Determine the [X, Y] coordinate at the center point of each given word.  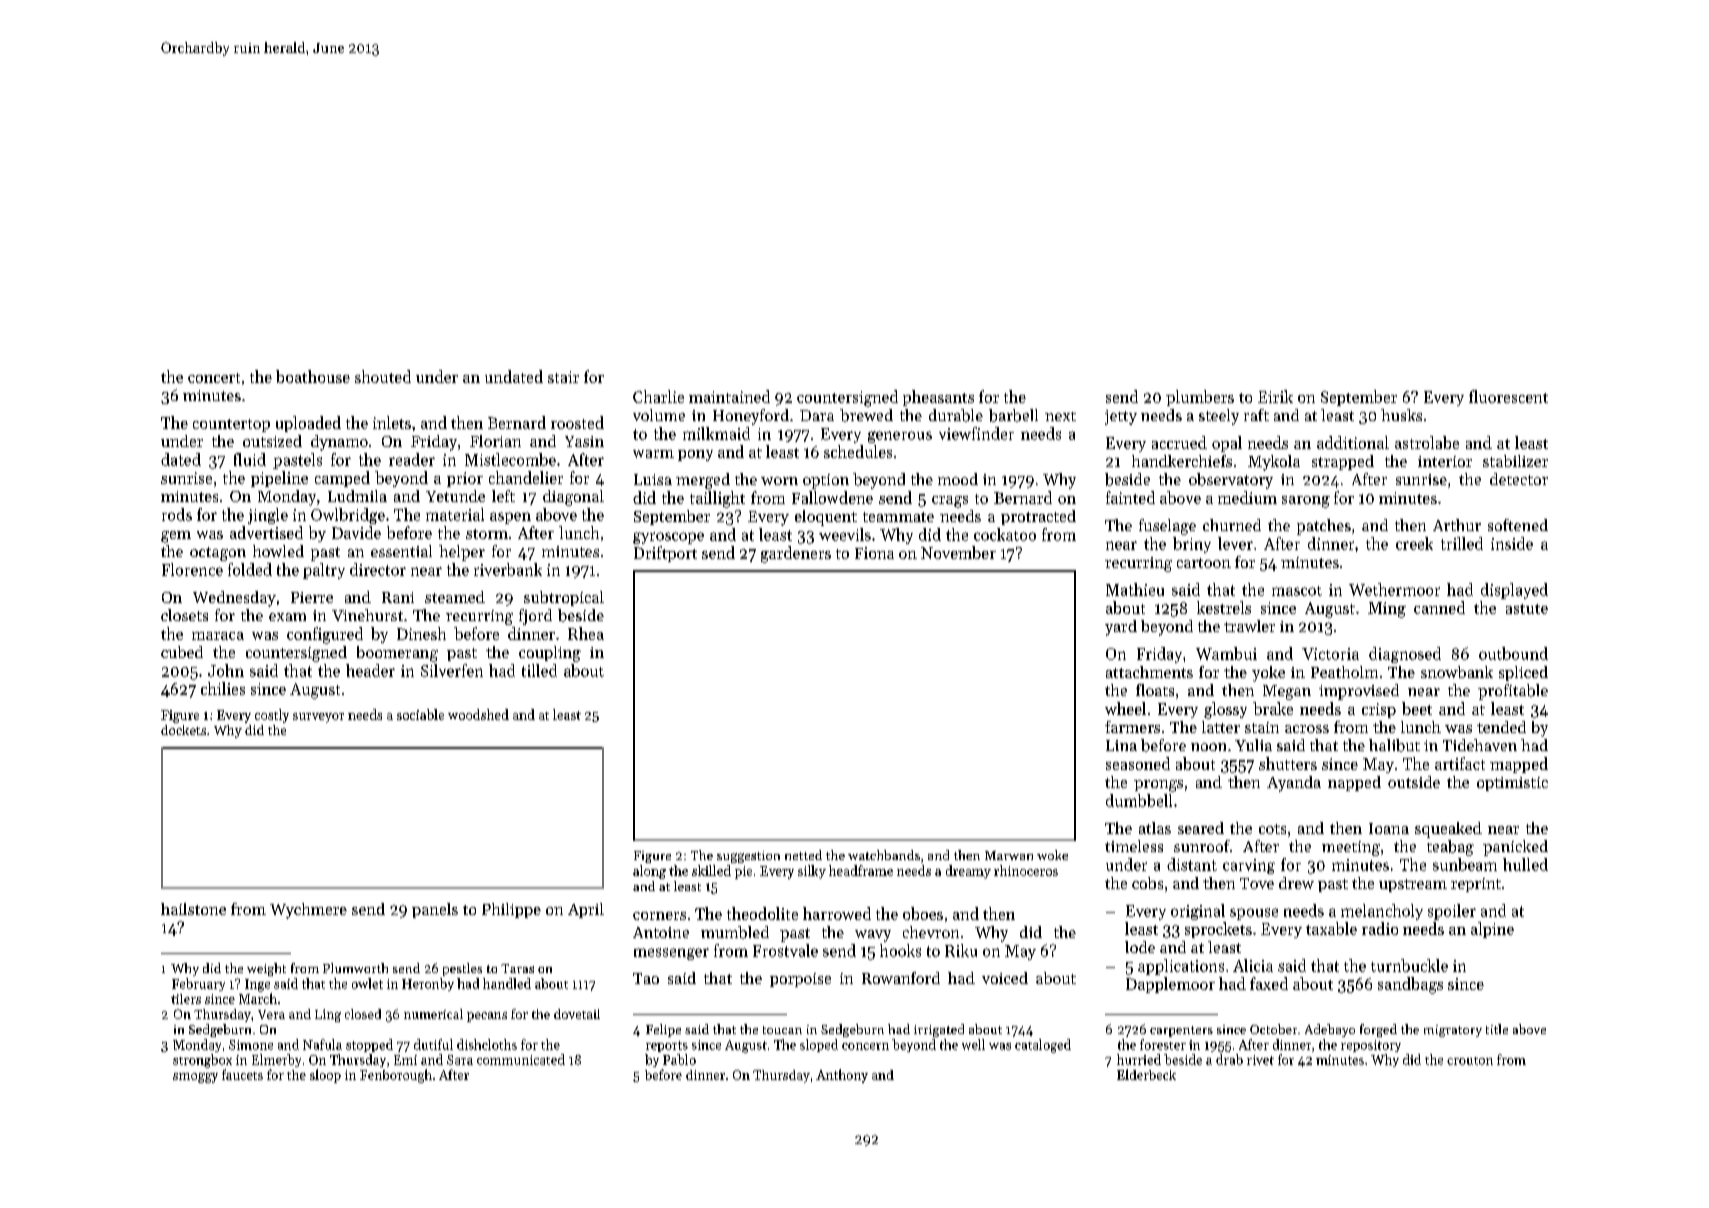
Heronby [428, 984]
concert [214, 378]
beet [1417, 708]
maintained [729, 396]
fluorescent [1508, 396]
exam [287, 617]
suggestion [748, 857]
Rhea [586, 633]
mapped [1519, 765]
